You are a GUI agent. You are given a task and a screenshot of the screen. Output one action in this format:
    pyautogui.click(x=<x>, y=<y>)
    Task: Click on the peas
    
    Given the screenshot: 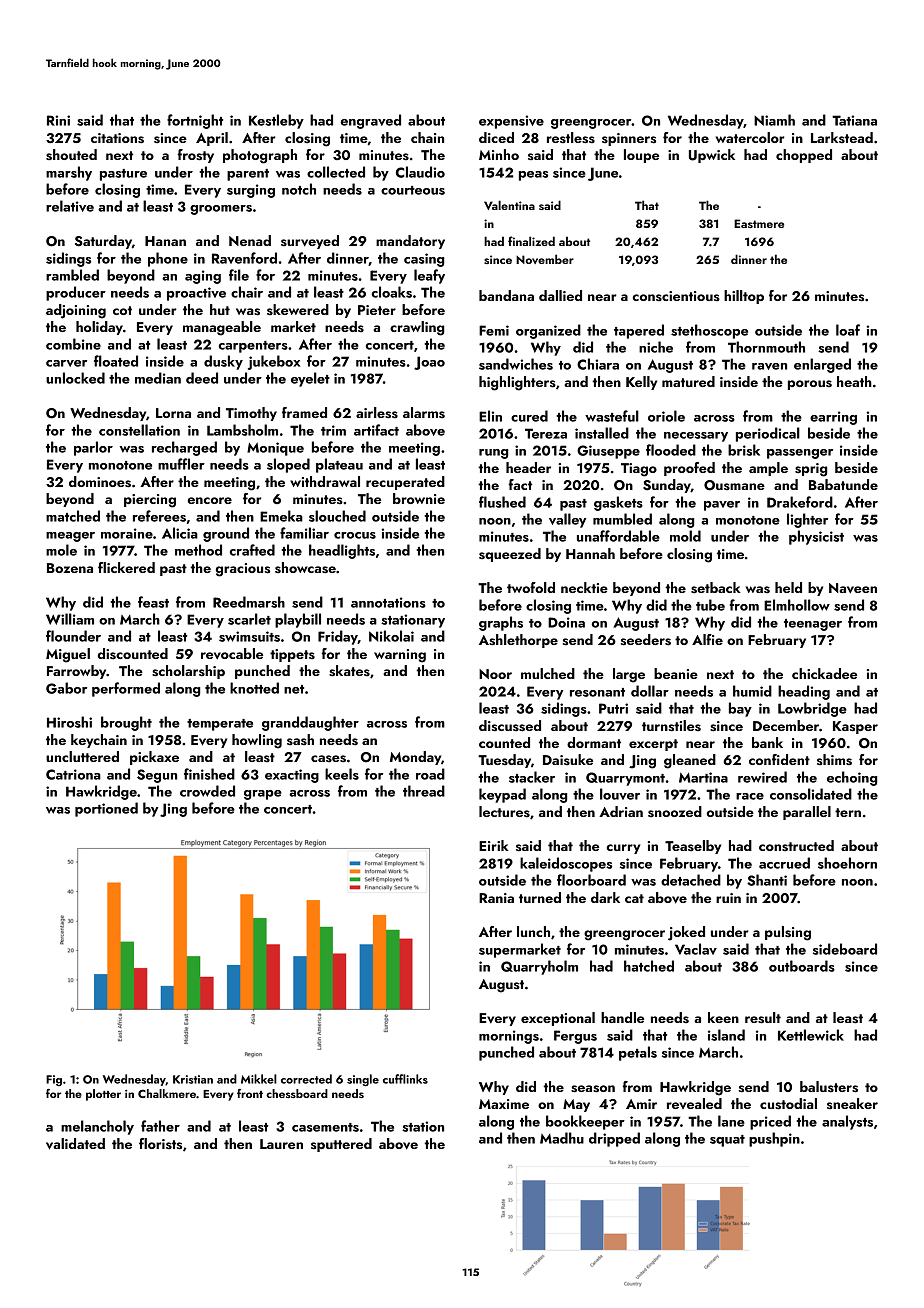 What is the action you would take?
    pyautogui.click(x=533, y=176)
